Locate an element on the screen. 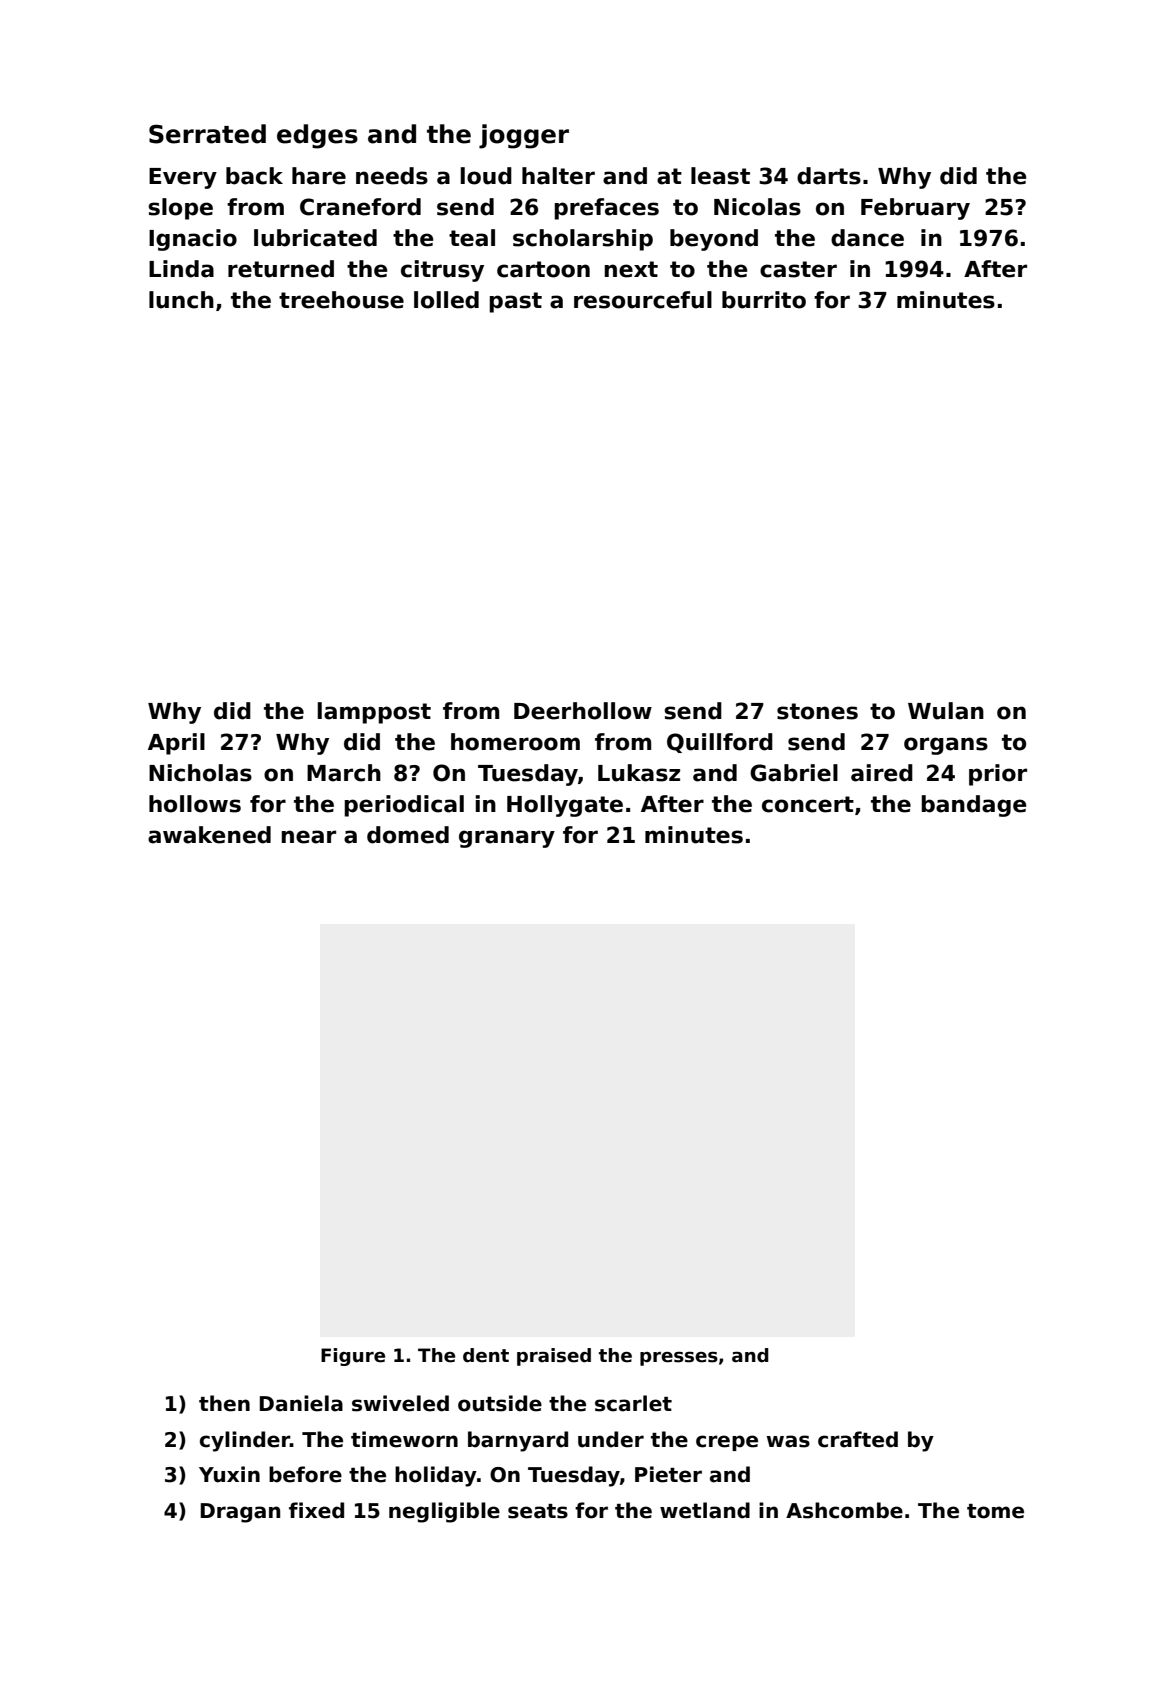 Image resolution: width=1175 pixels, height=1701 pixels. resourceful is located at coordinates (643, 300).
